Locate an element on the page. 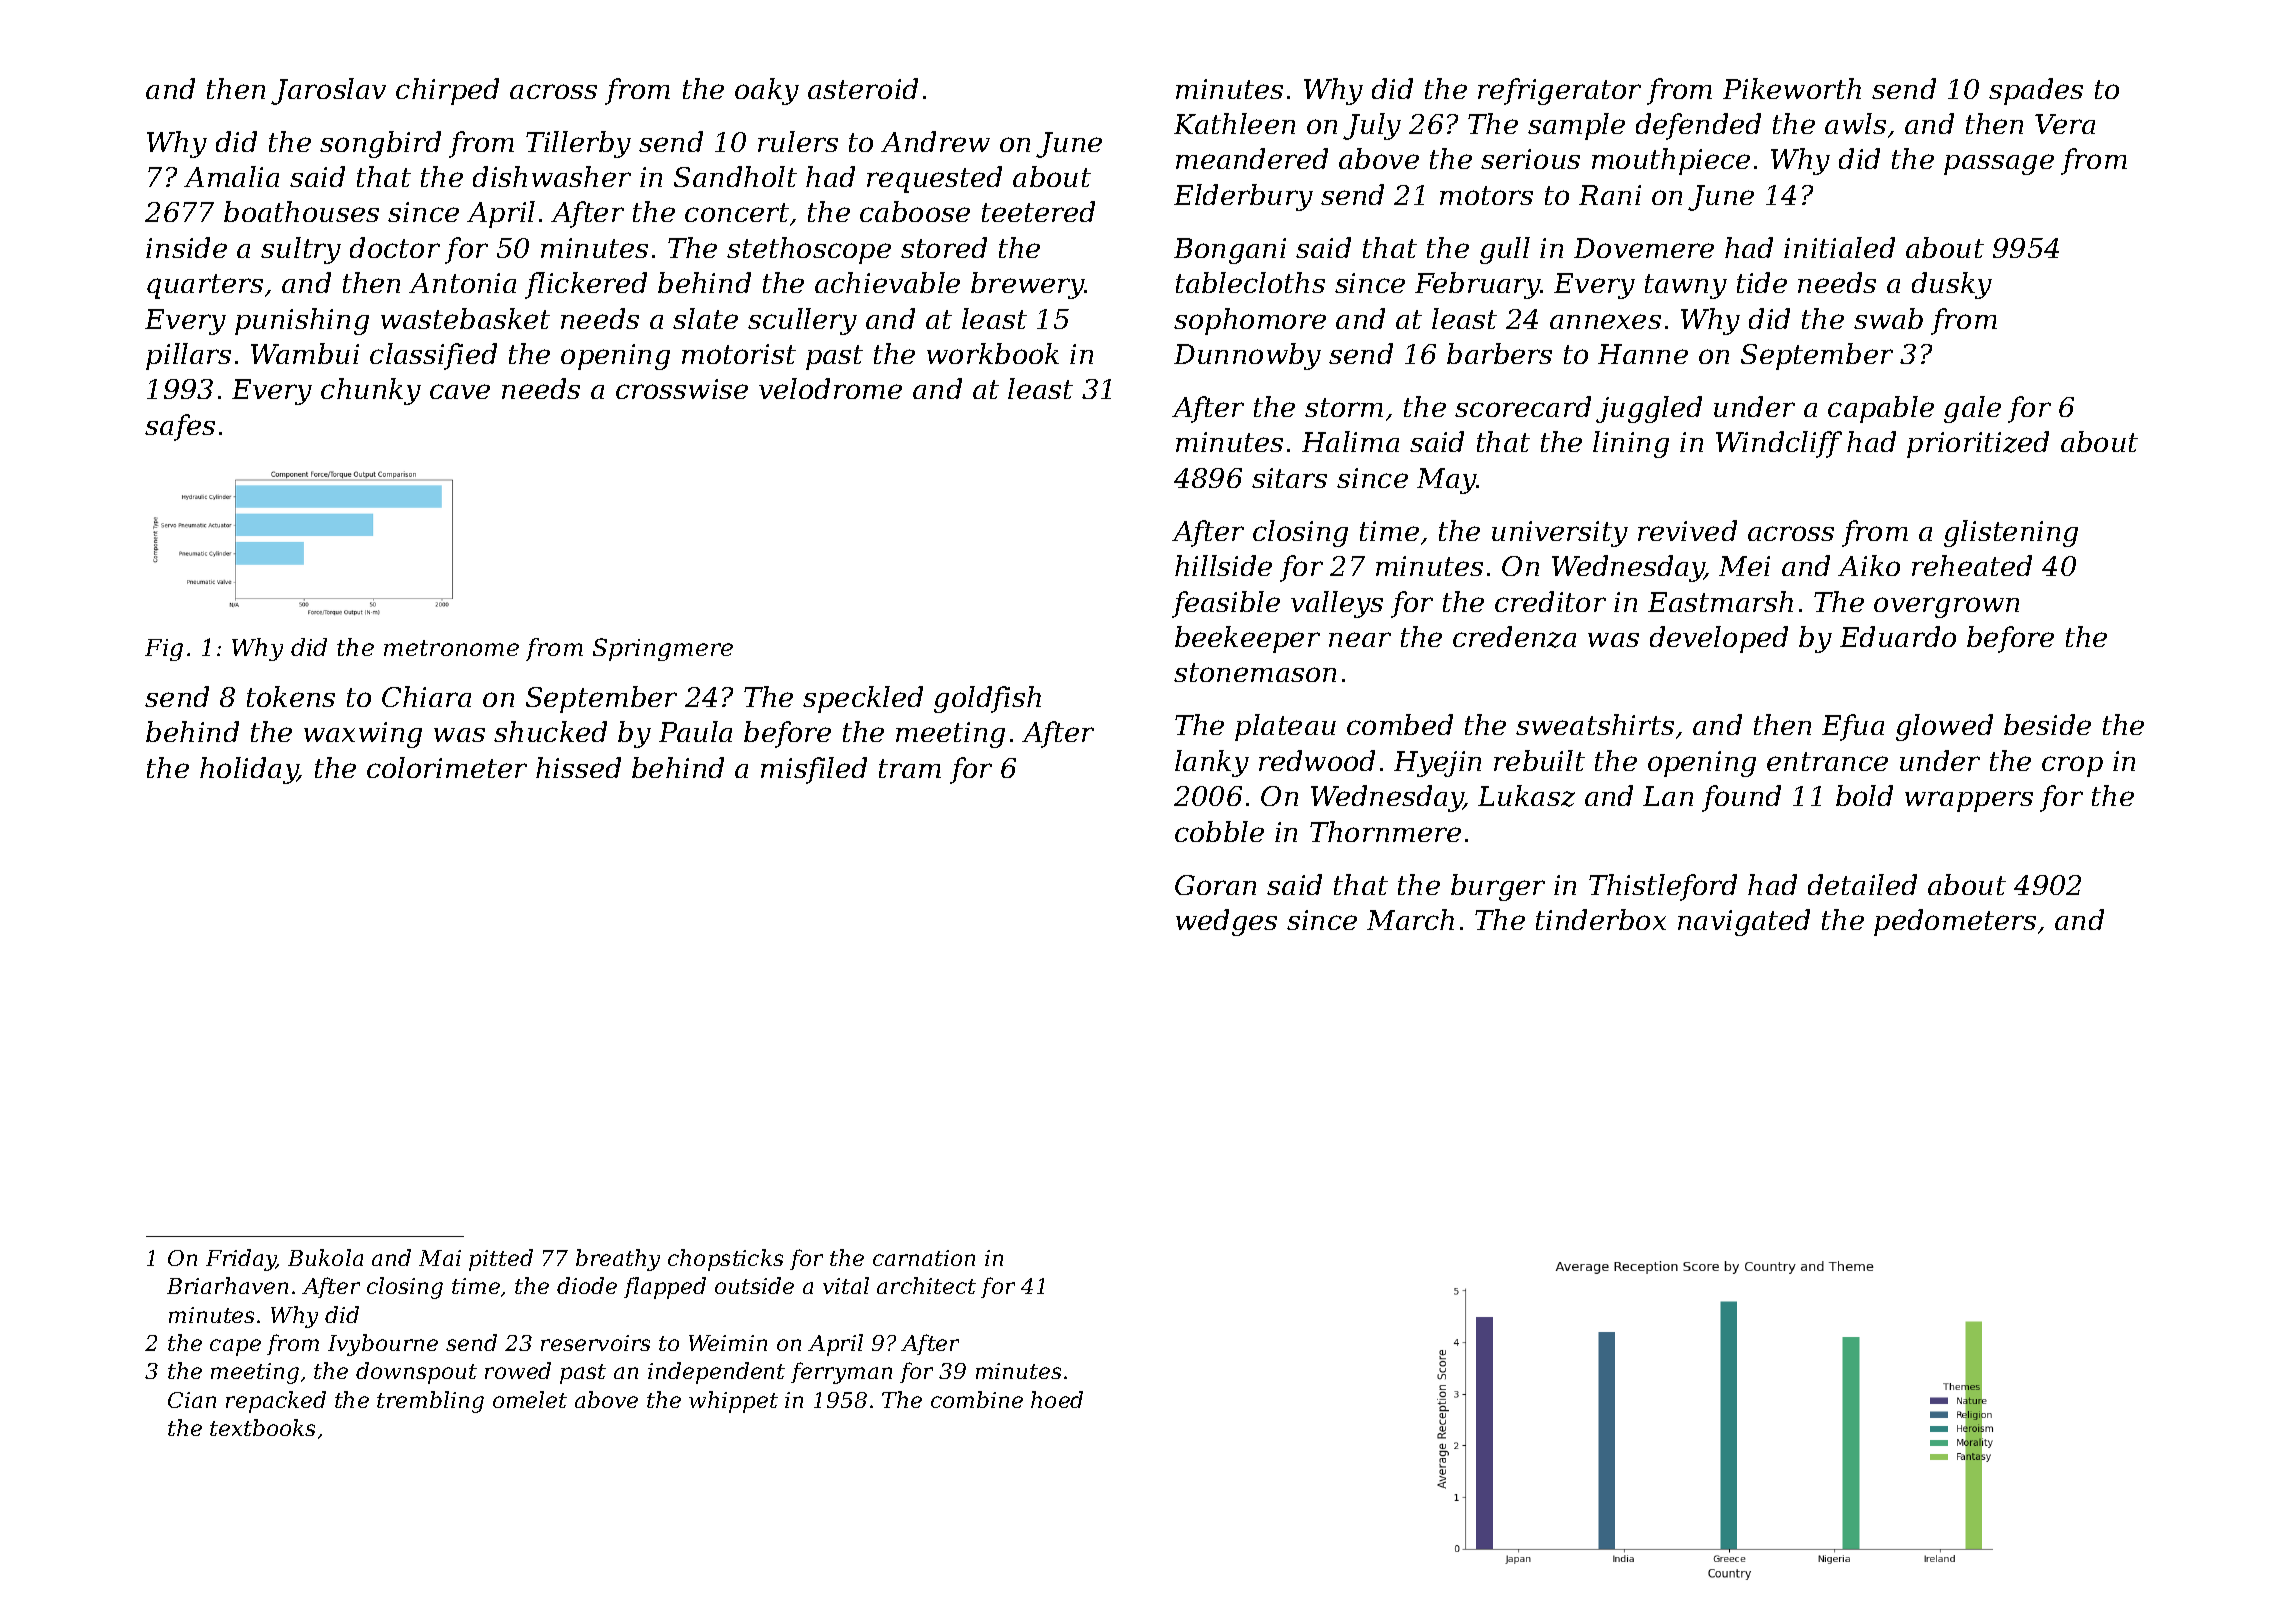 The width and height of the page is (2292, 1620). shucked is located at coordinates (550, 731).
